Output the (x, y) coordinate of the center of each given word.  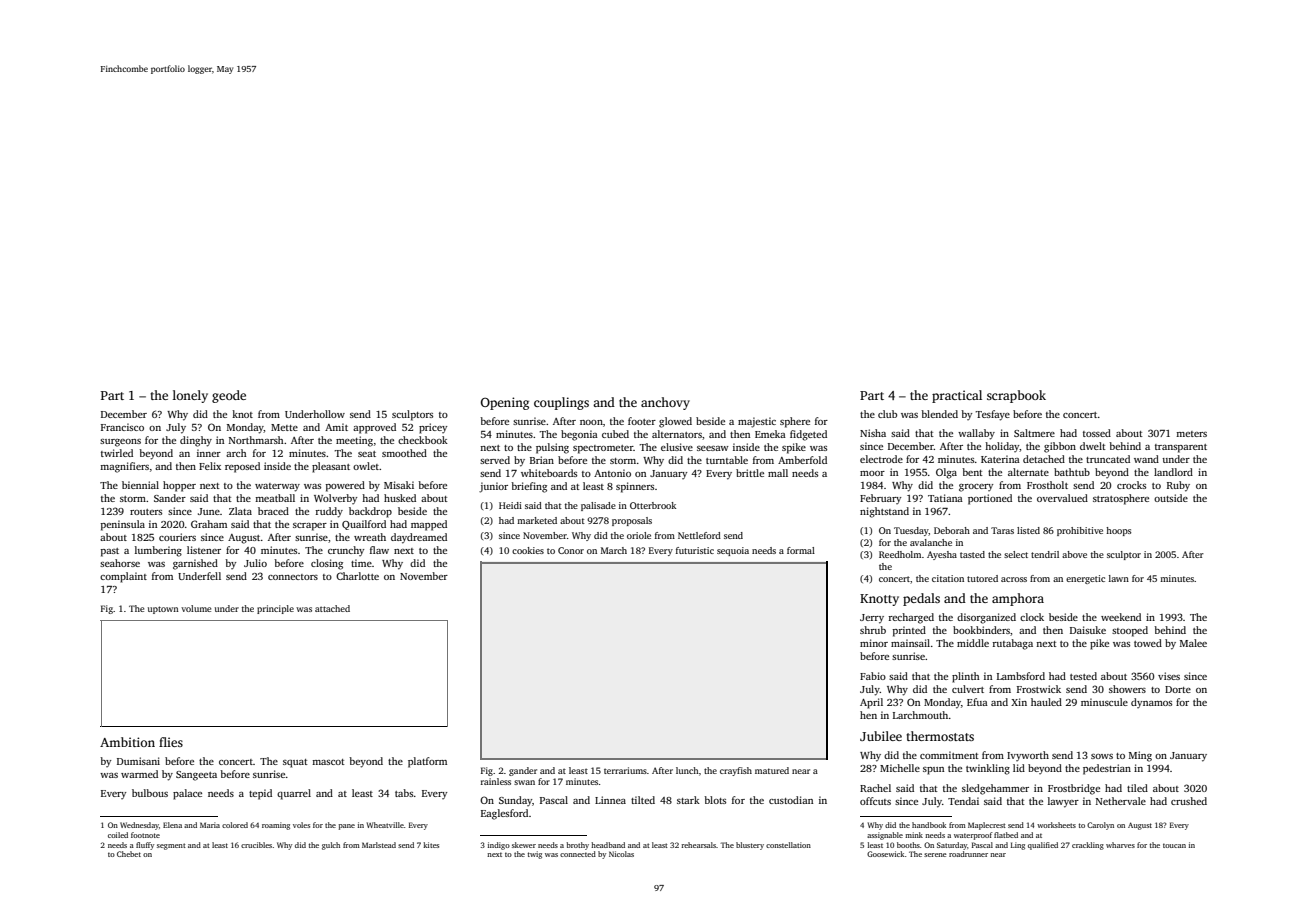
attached (332, 608)
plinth (966, 677)
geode (229, 396)
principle (275, 609)
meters (1191, 434)
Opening (505, 403)
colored (235, 825)
